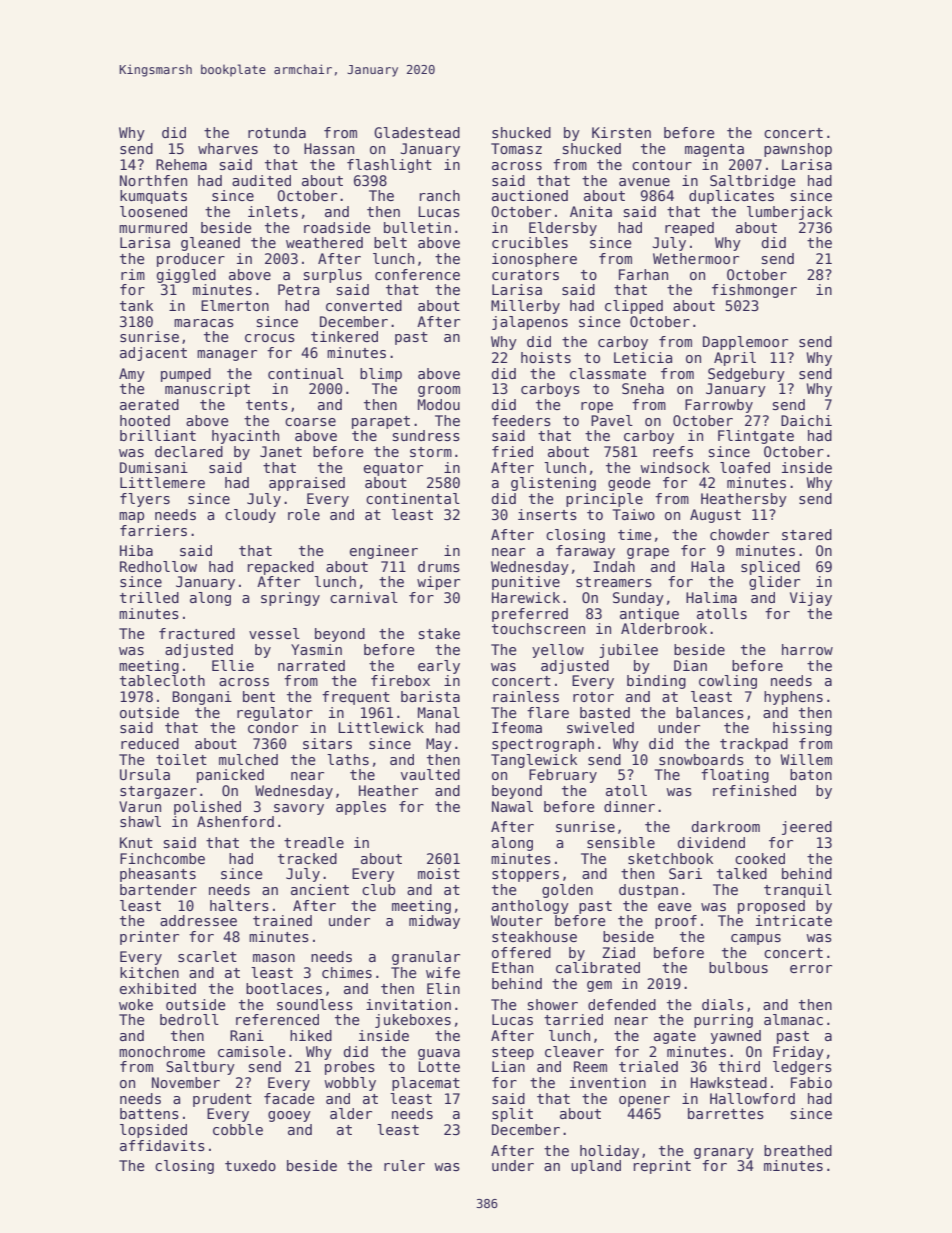 Image resolution: width=952 pixels, height=1233 pixels. Describe the element at coordinates (149, 1113) in the image. I see `battens` at that location.
